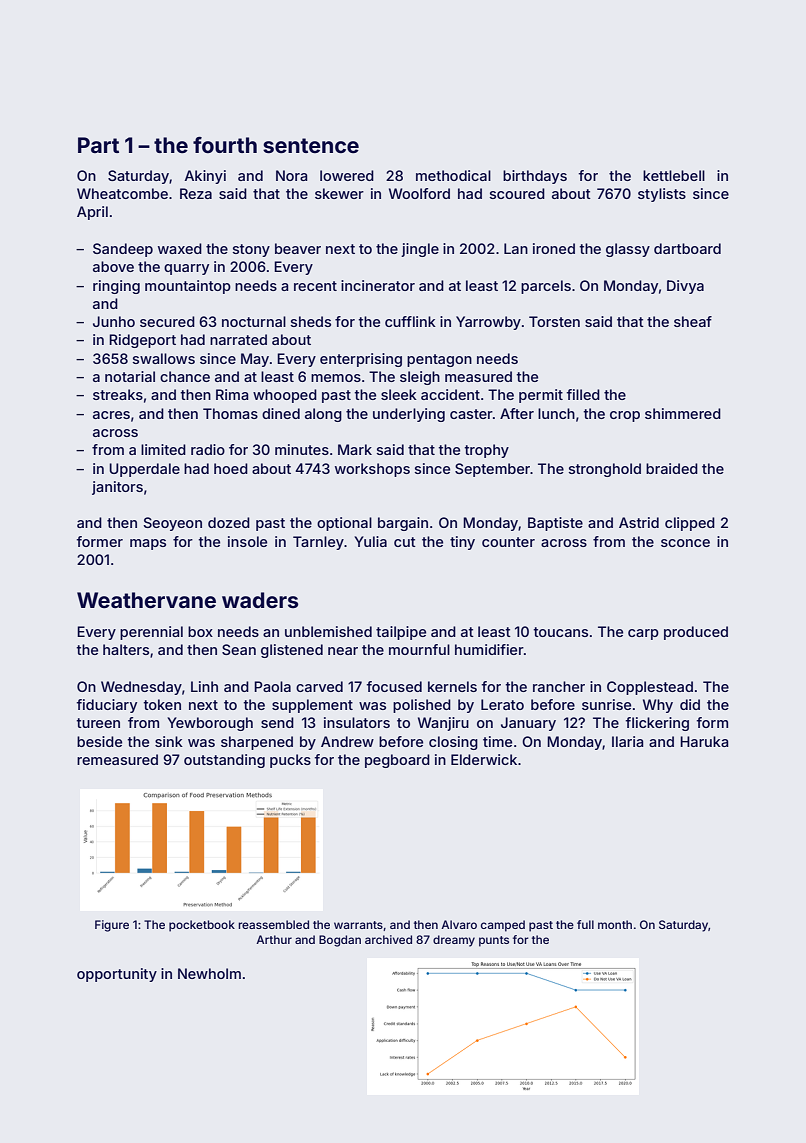 The width and height of the screenshot is (806, 1143). I want to click on camped, so click(503, 926).
